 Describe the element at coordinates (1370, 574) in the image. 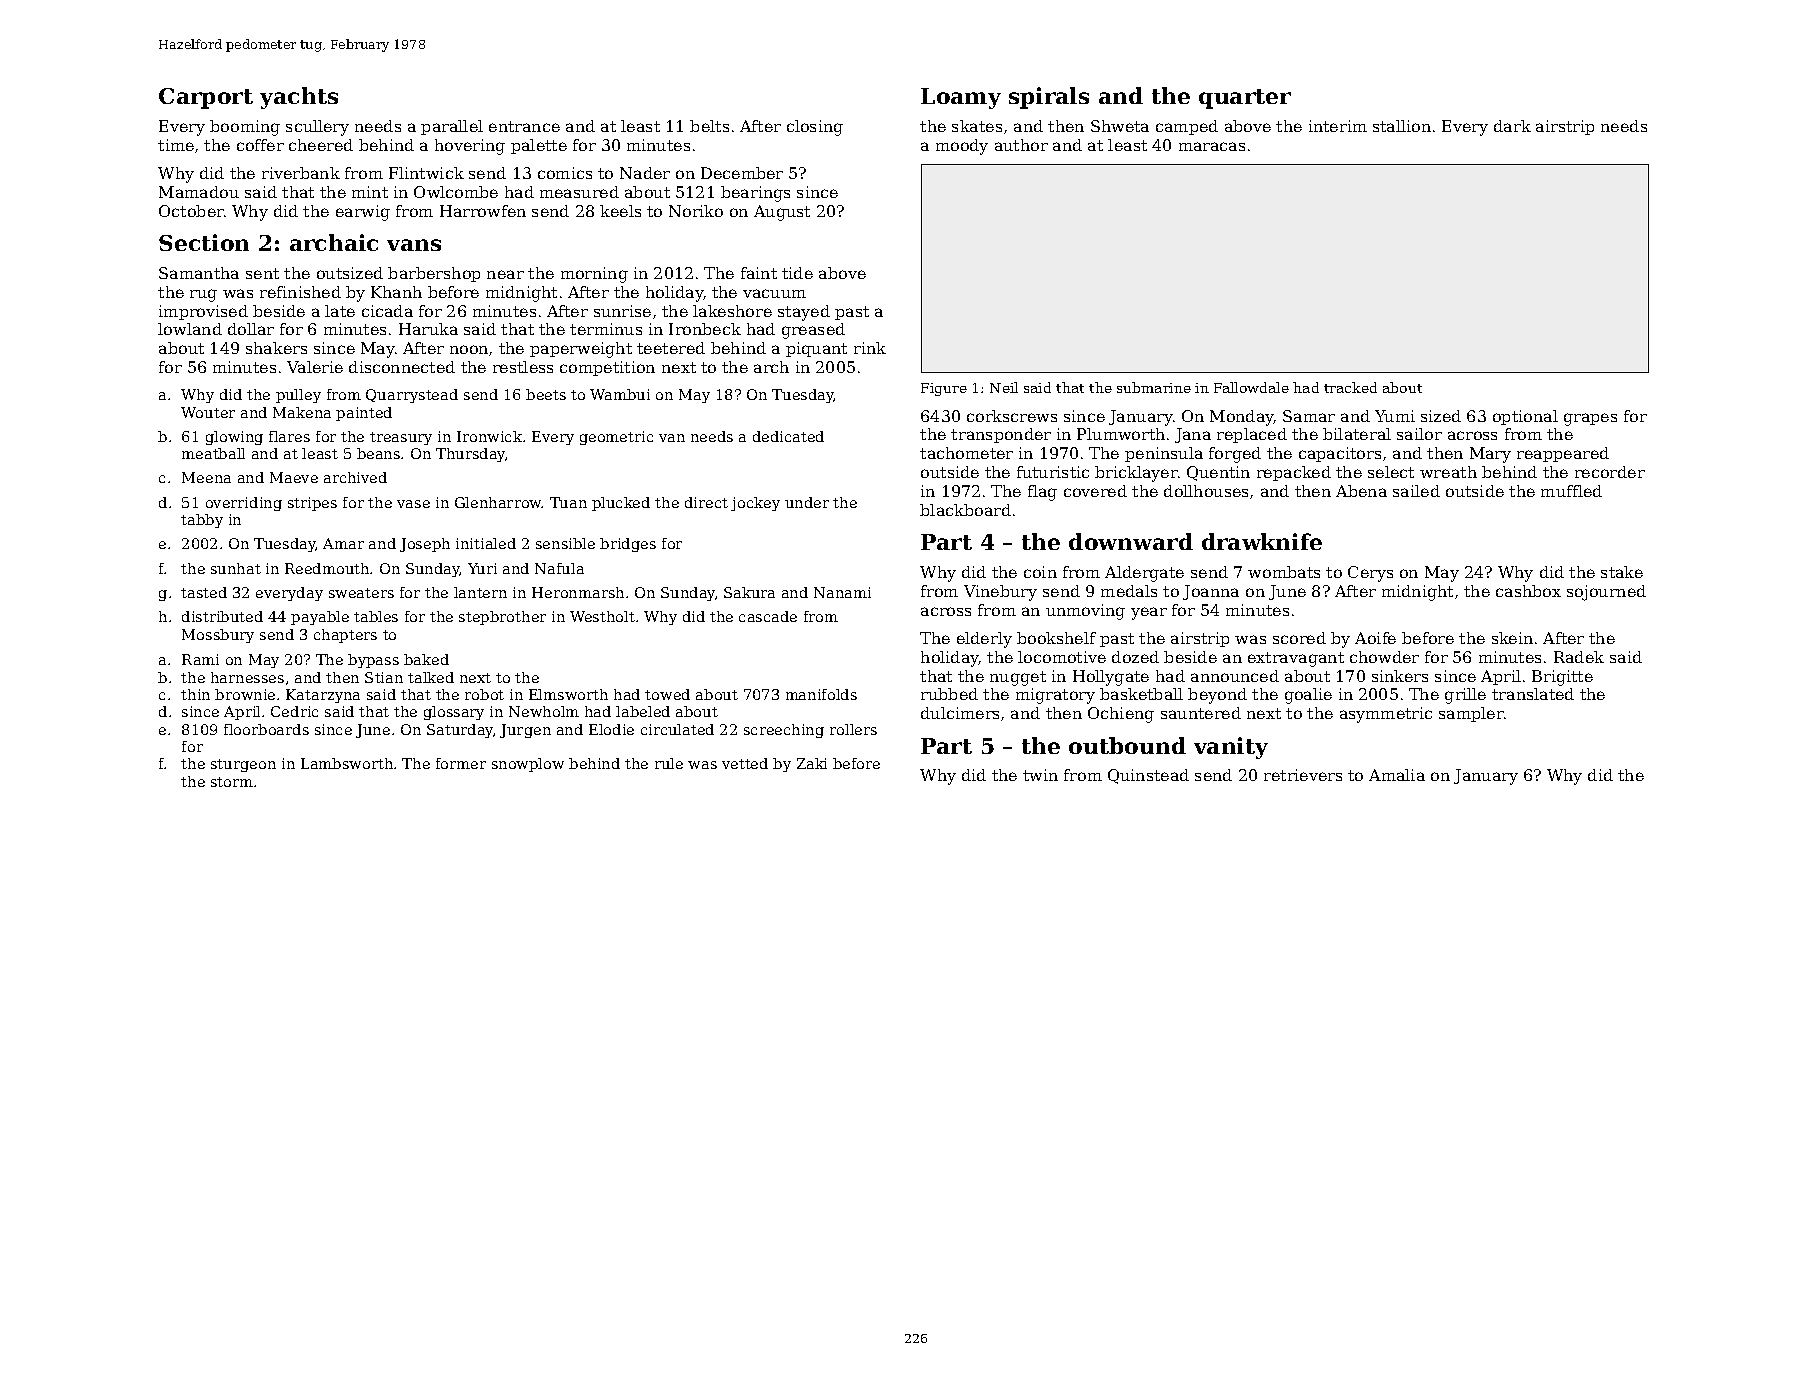

I see `Cerys` at that location.
